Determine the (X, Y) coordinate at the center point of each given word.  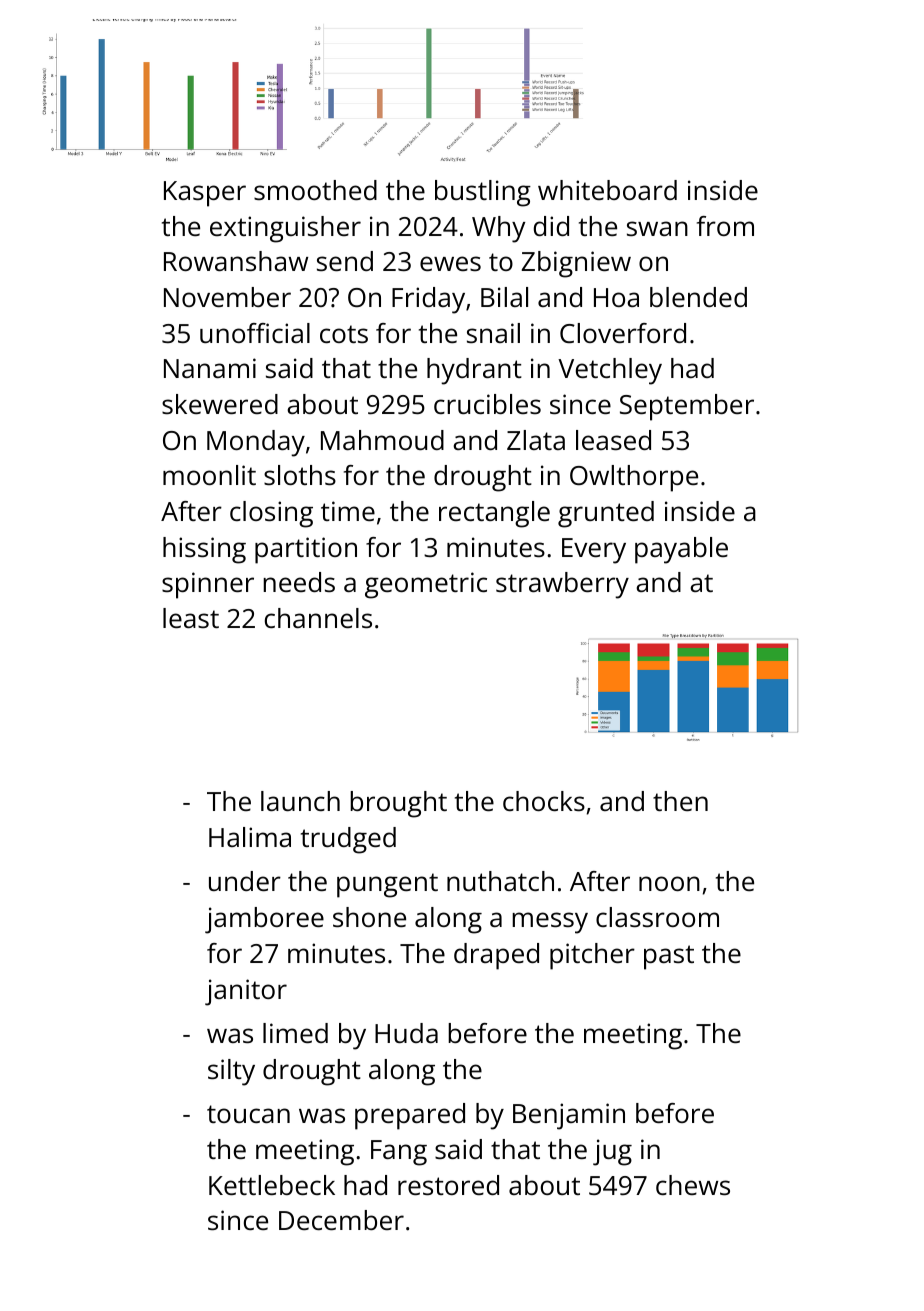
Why (498, 229)
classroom (657, 917)
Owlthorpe (634, 478)
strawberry (562, 585)
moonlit (209, 475)
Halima (250, 837)
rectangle (494, 514)
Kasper (205, 194)
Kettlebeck (272, 1185)
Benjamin (569, 1116)
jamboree (264, 920)
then (680, 801)
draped (496, 956)
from (725, 226)
